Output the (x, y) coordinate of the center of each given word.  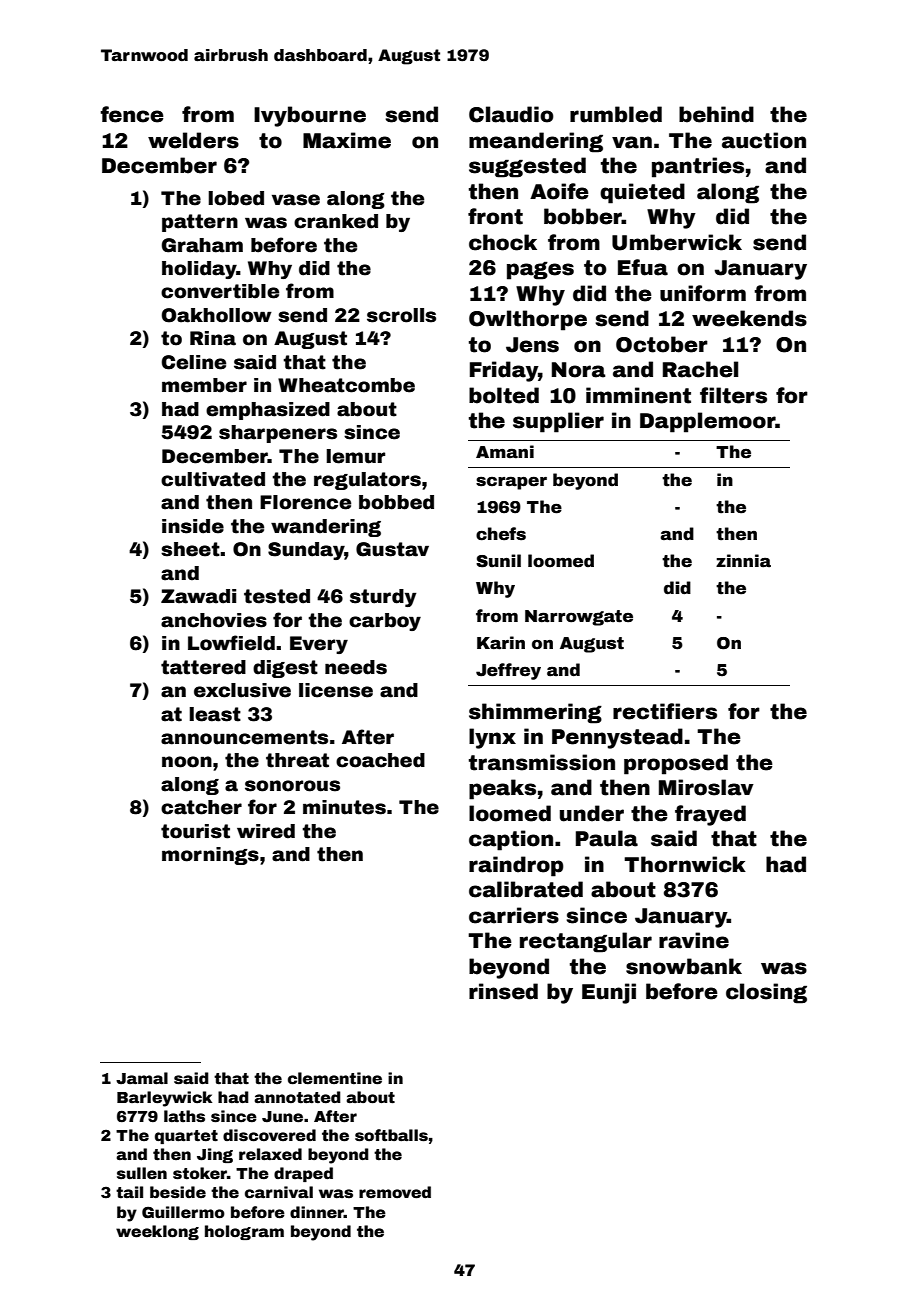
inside (193, 526)
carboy (385, 622)
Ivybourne (310, 116)
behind (716, 114)
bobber (583, 216)
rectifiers (665, 711)
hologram (244, 1232)
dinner (317, 1212)
